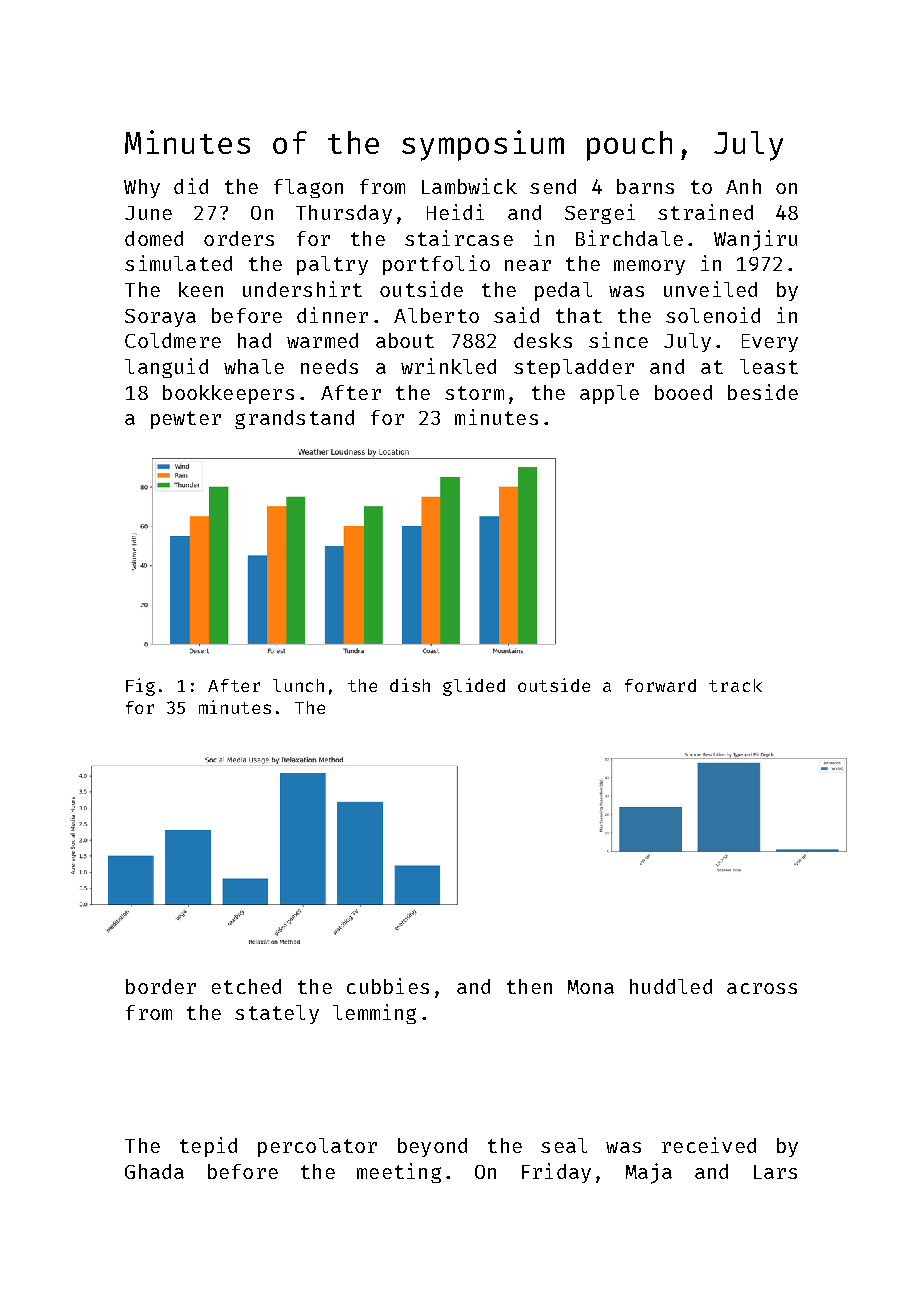 This document has height=1311, width=924. Describe the element at coordinates (322, 340) in the document. I see `warmed` at that location.
